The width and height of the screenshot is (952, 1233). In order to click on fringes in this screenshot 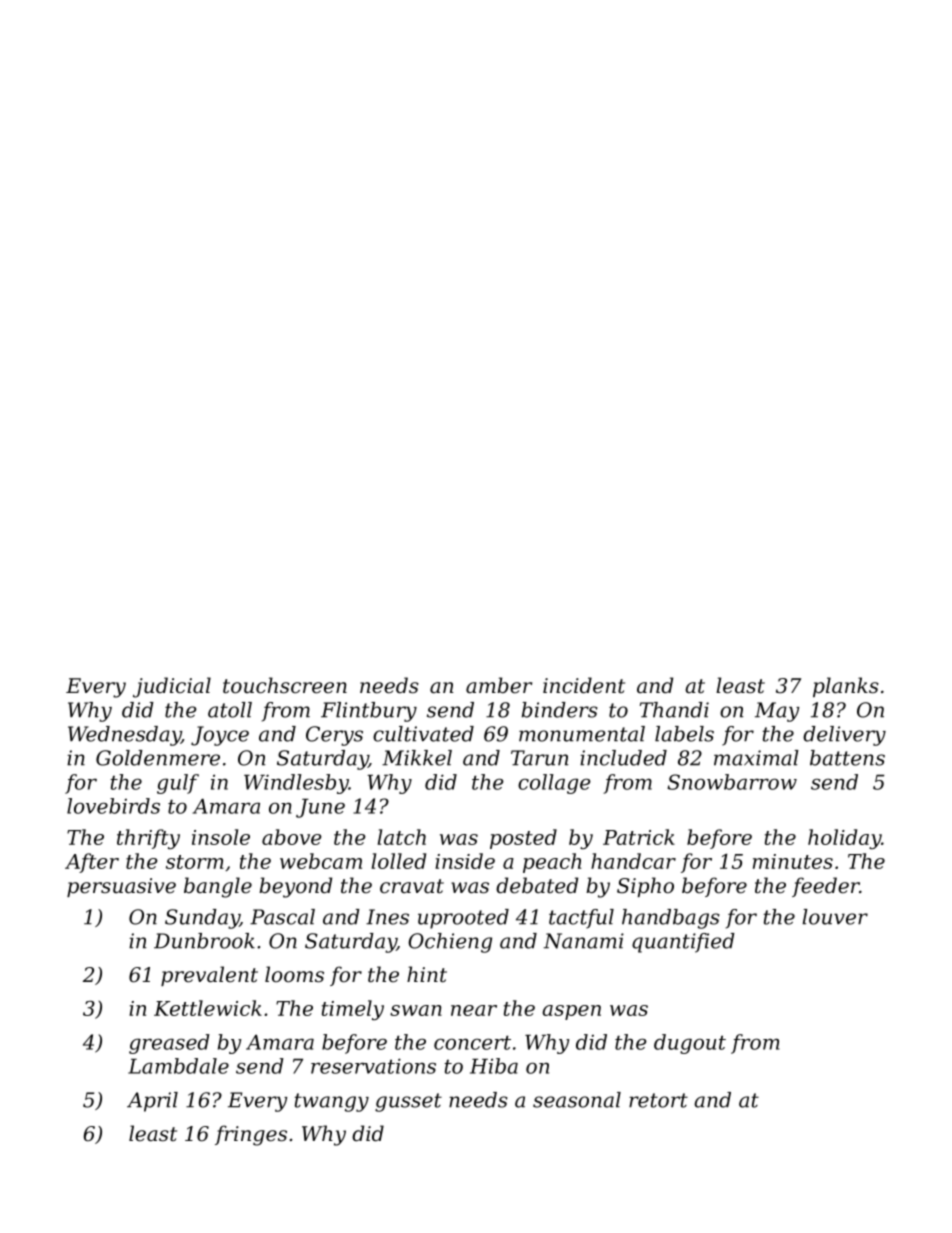, I will do `click(251, 1135)`.
